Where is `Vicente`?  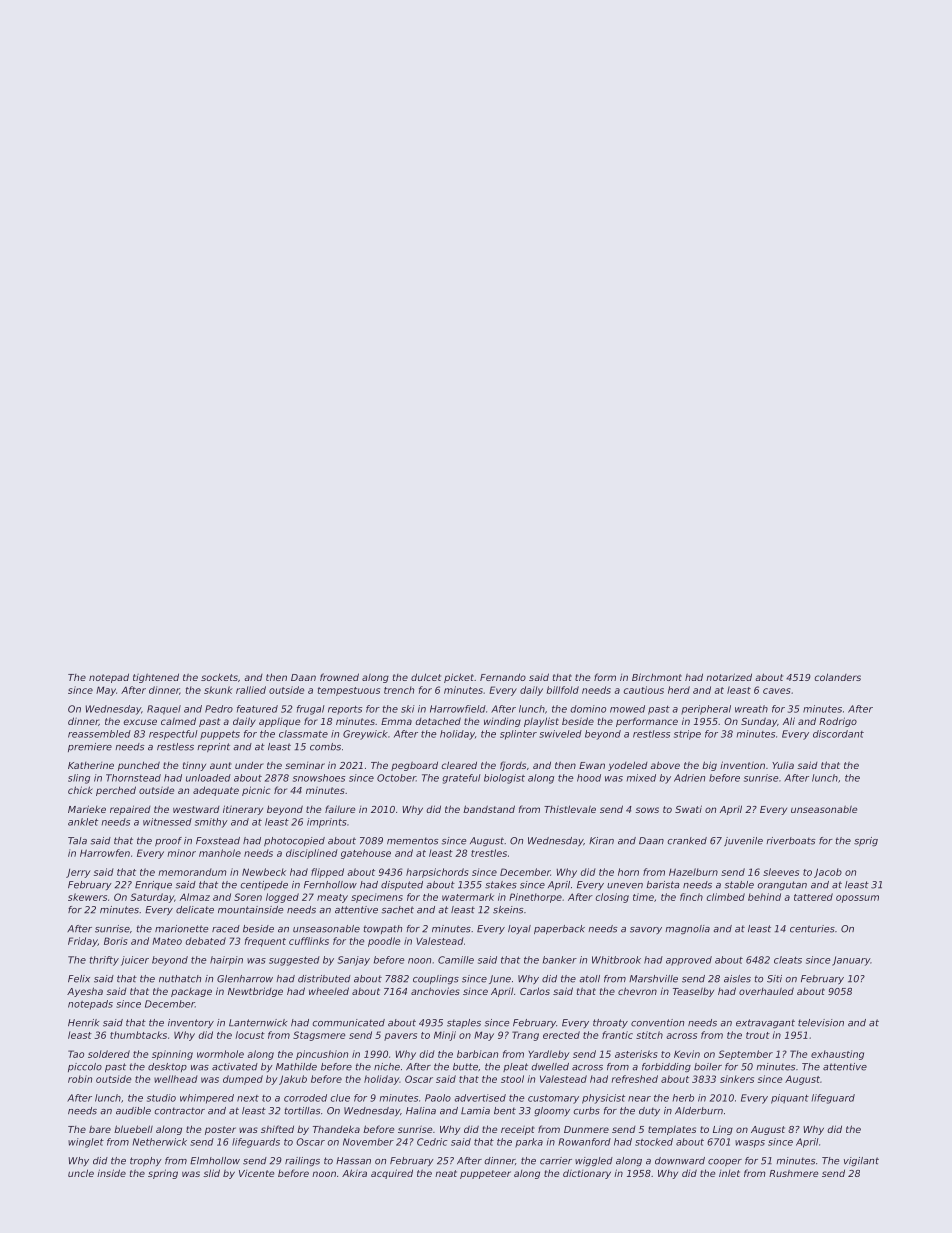
Vicente is located at coordinates (257, 1173).
